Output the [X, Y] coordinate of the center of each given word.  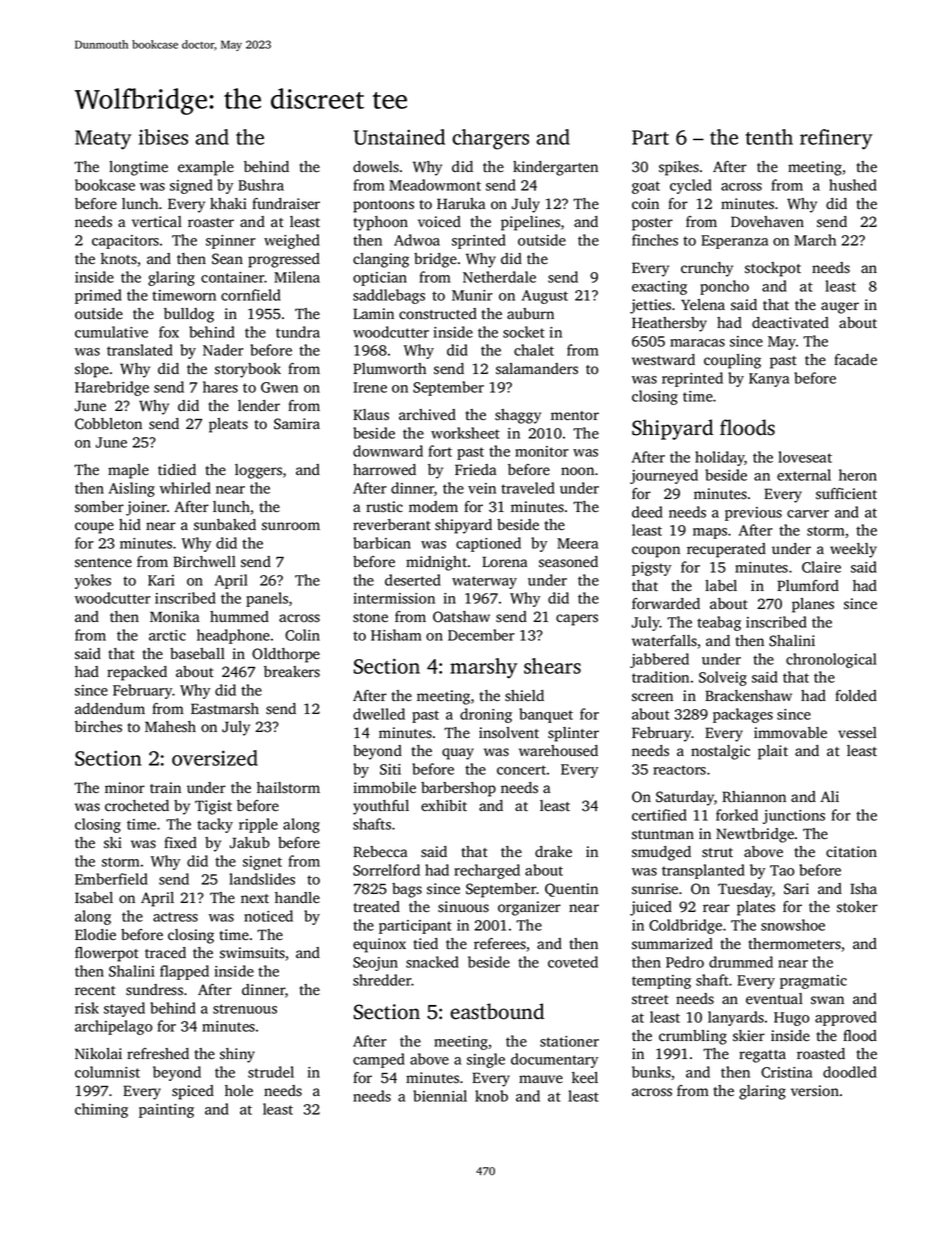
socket [524, 332]
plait [773, 752]
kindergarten [555, 168]
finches [655, 240]
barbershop [458, 789]
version [815, 1091]
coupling [732, 361]
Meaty [103, 140]
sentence [103, 563]
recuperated [726, 550]
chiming [101, 1110]
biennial [440, 1096]
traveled [528, 488]
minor [125, 788]
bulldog [189, 315]
